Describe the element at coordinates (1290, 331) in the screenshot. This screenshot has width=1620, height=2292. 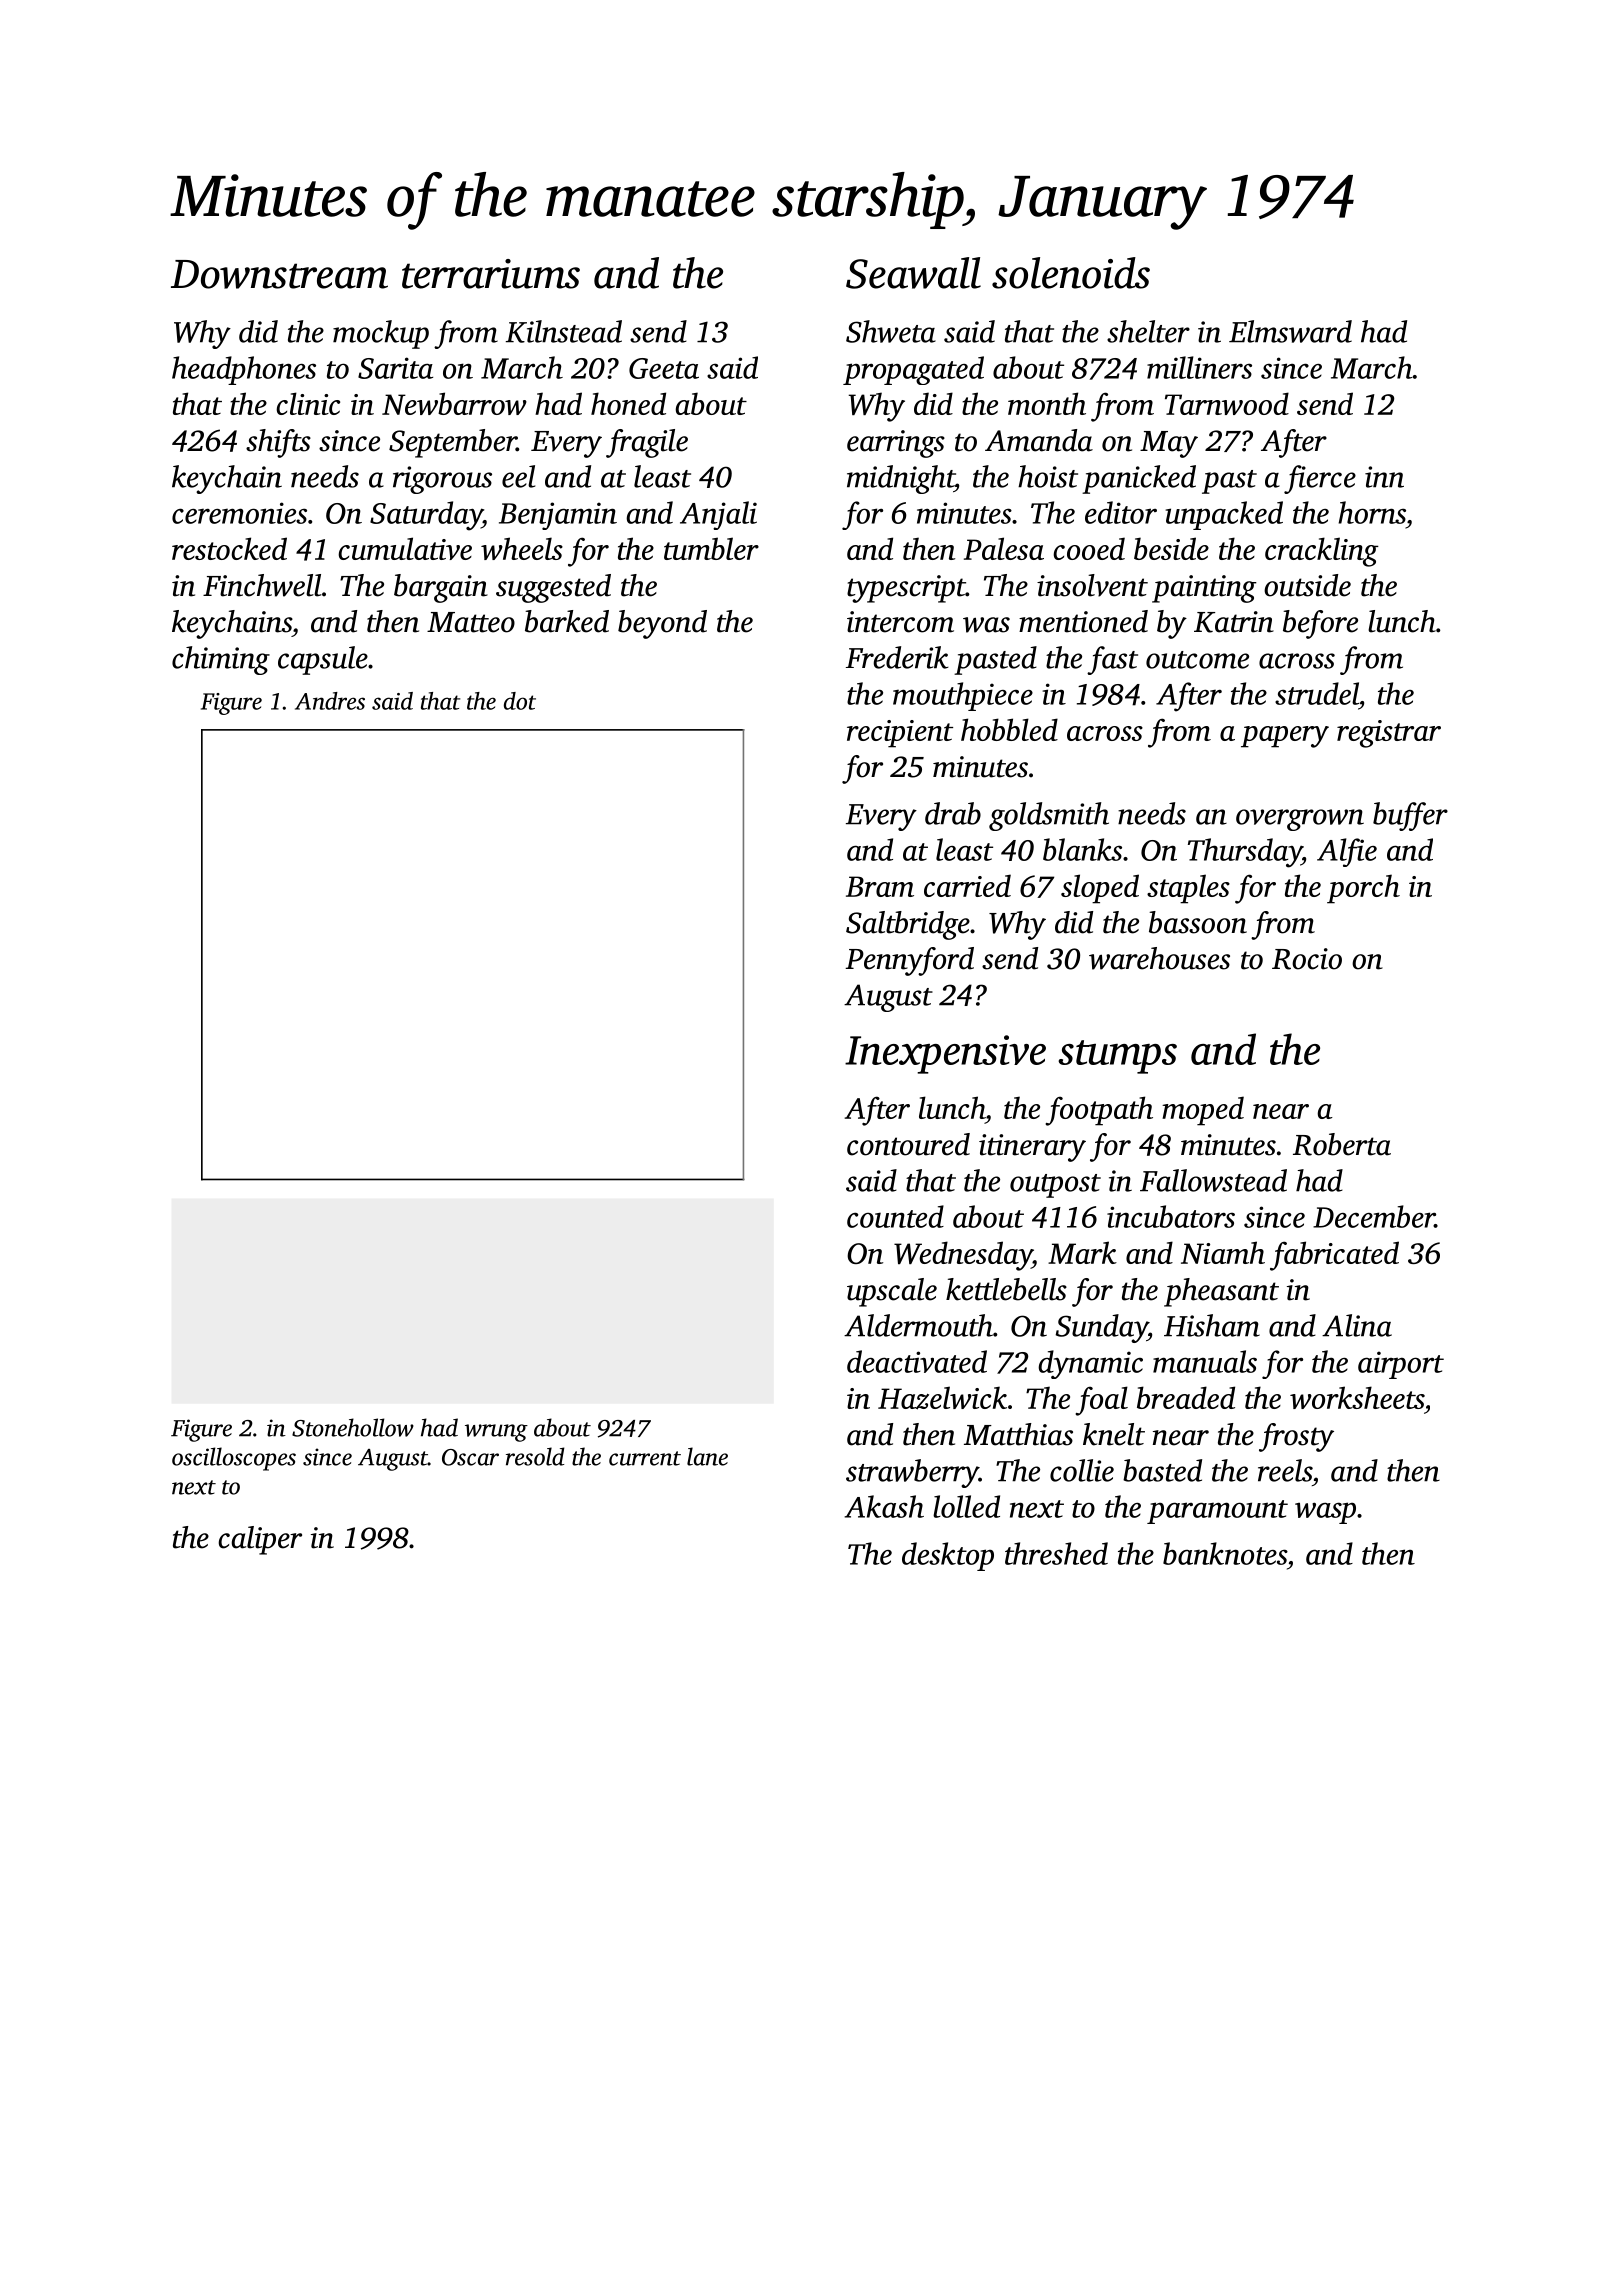
I see `Elmsward` at that location.
